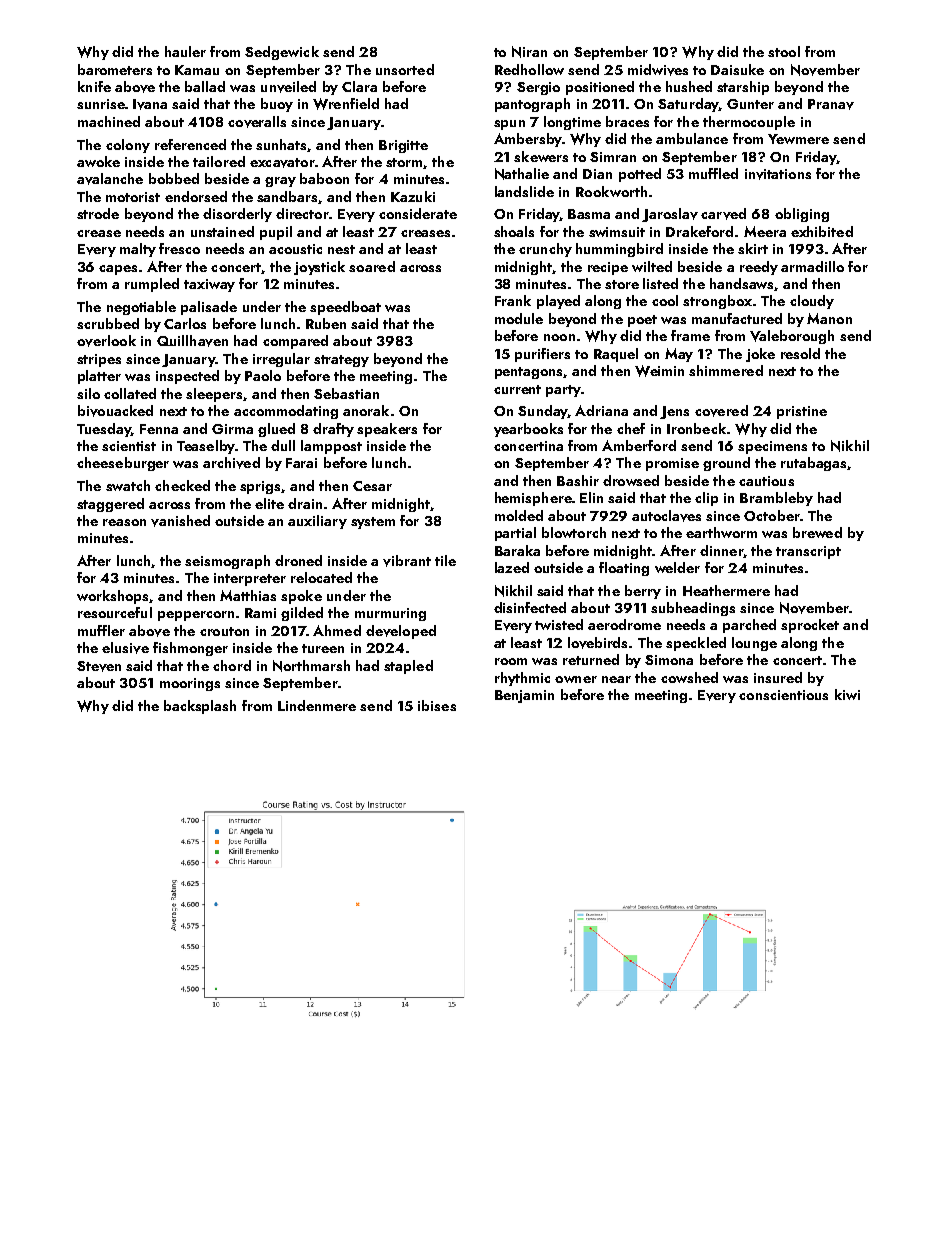  Describe the element at coordinates (341, 361) in the page. I see `strategy` at that location.
